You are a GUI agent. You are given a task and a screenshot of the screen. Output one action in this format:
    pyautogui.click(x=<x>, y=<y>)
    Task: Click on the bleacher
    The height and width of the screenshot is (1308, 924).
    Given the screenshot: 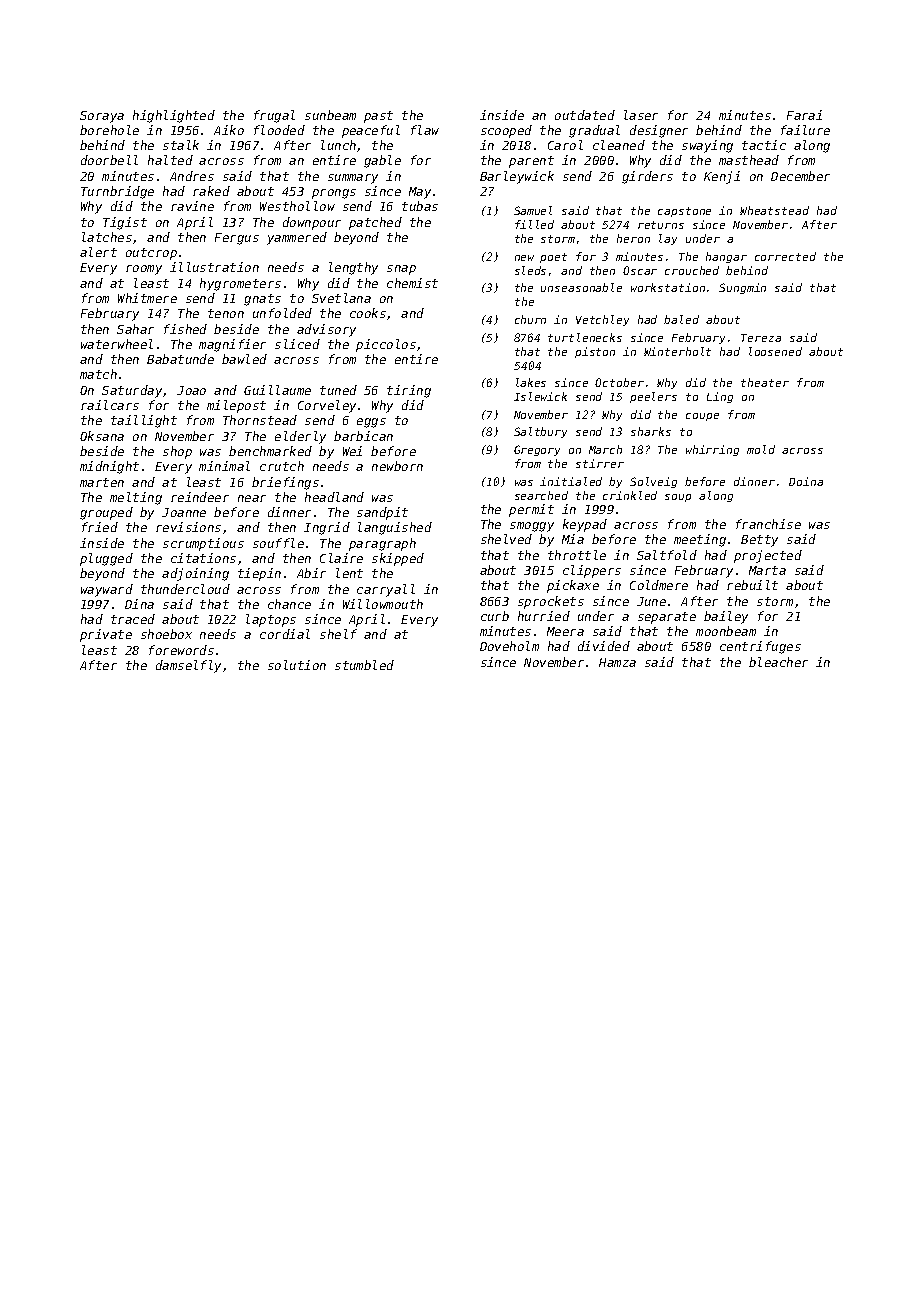 What is the action you would take?
    pyautogui.click(x=778, y=662)
